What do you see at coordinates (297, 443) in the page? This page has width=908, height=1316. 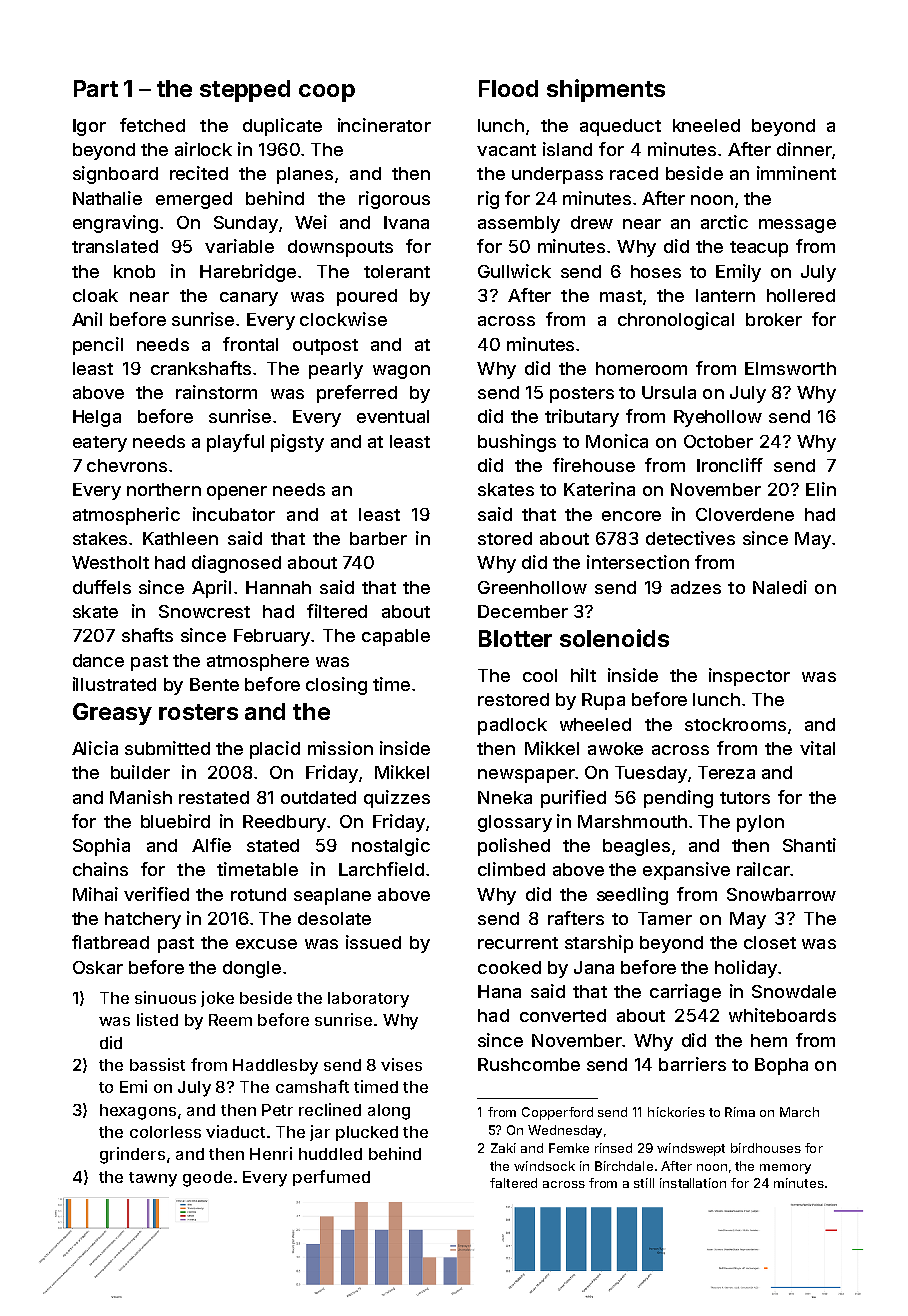 I see `pigsty` at bounding box center [297, 443].
